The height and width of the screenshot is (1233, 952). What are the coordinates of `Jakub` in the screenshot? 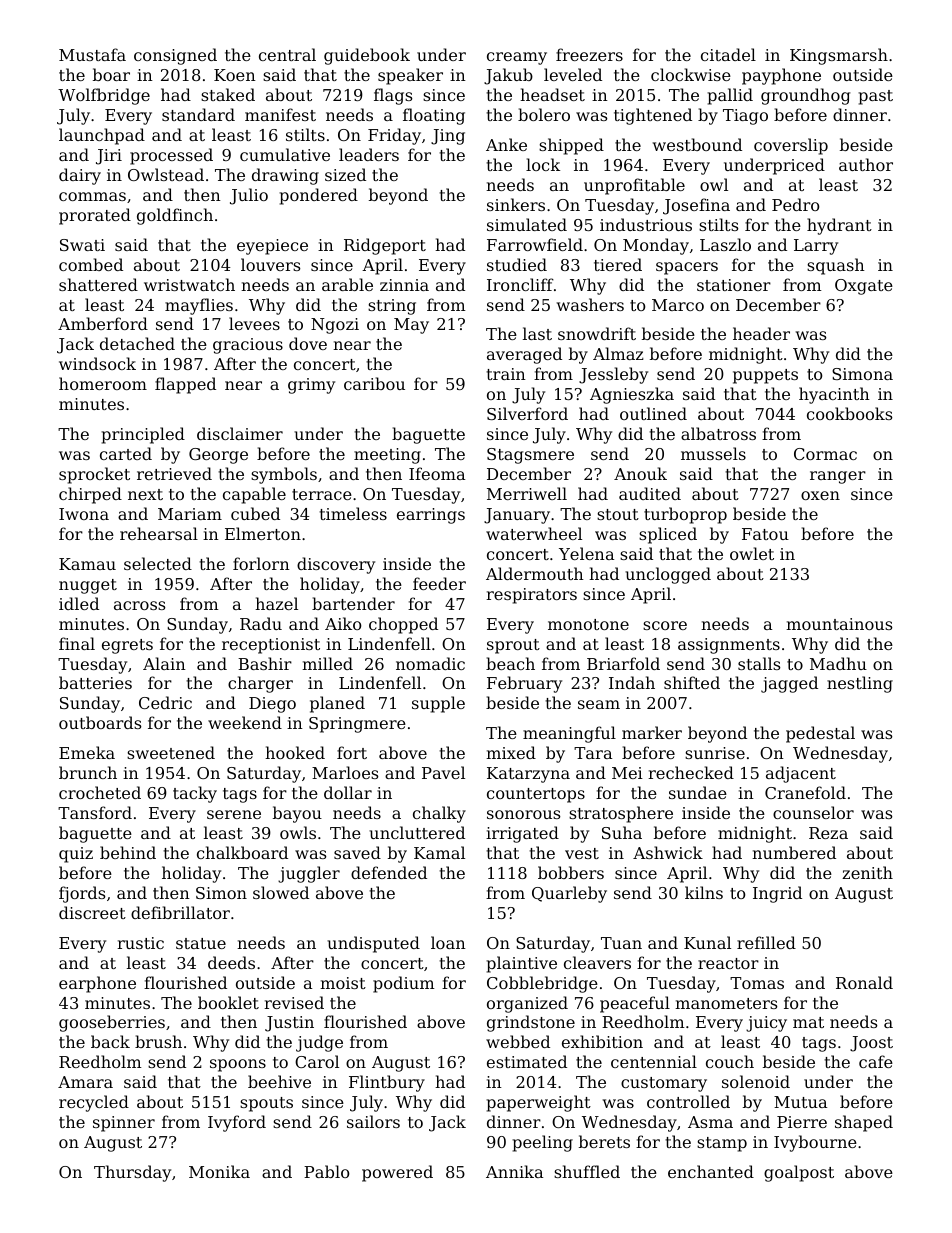 It's located at (508, 76).
